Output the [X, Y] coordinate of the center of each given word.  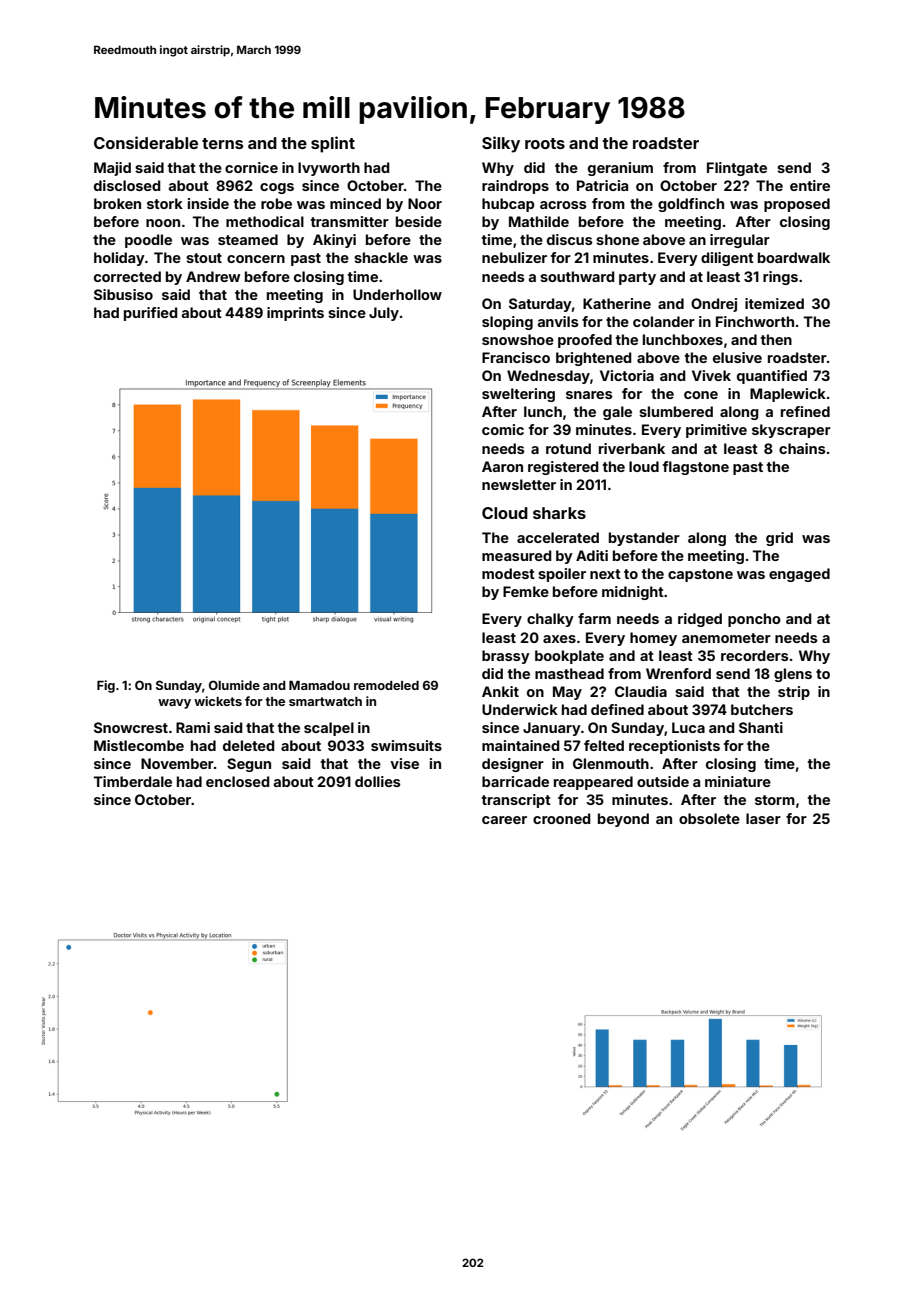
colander [664, 321]
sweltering [518, 395]
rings [780, 278]
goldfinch [691, 205]
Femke [526, 591]
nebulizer [514, 257]
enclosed [238, 781]
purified [151, 314]
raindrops [515, 187]
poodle [148, 241]
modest [508, 573]
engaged [799, 575]
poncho [754, 620]
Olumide [234, 685]
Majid [112, 169]
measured [517, 555]
